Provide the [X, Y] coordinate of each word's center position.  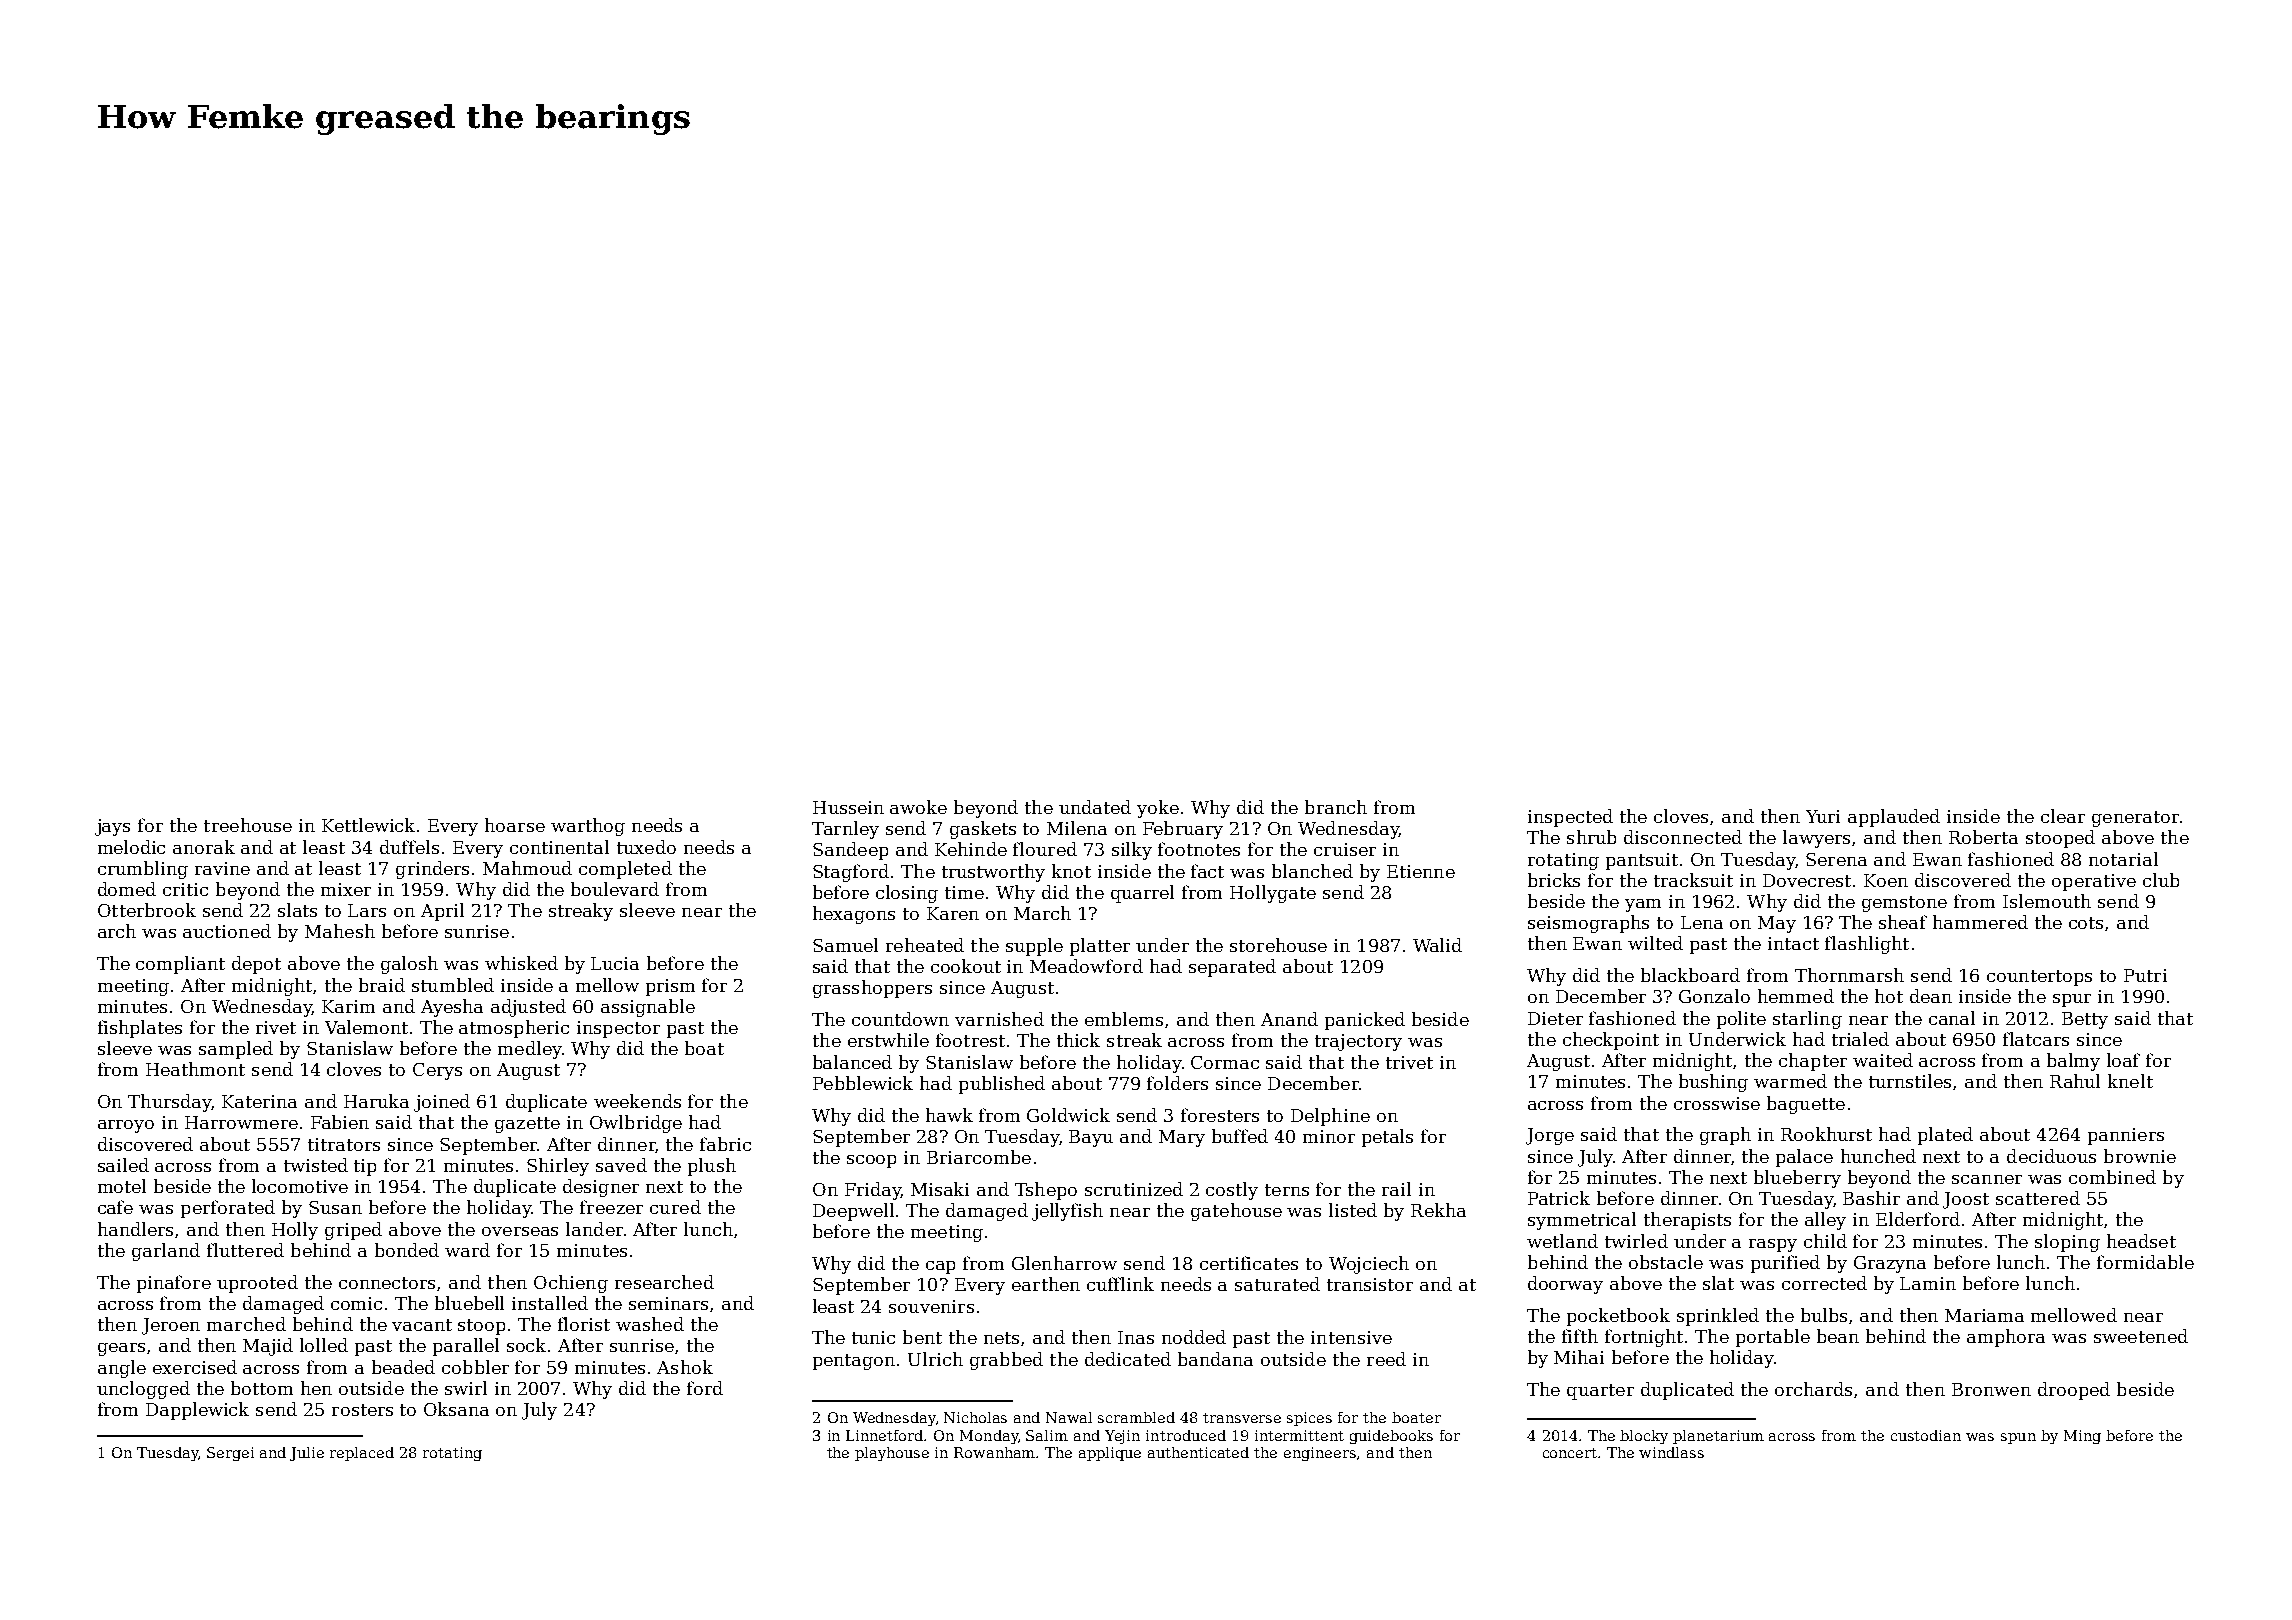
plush [712, 1167]
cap [940, 1267]
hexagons [854, 915]
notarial [2123, 859]
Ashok [685, 1367]
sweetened [2141, 1336]
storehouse [1278, 945]
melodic [131, 847]
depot [256, 965]
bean [1838, 1336]
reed [1386, 1359]
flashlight [1867, 945]
